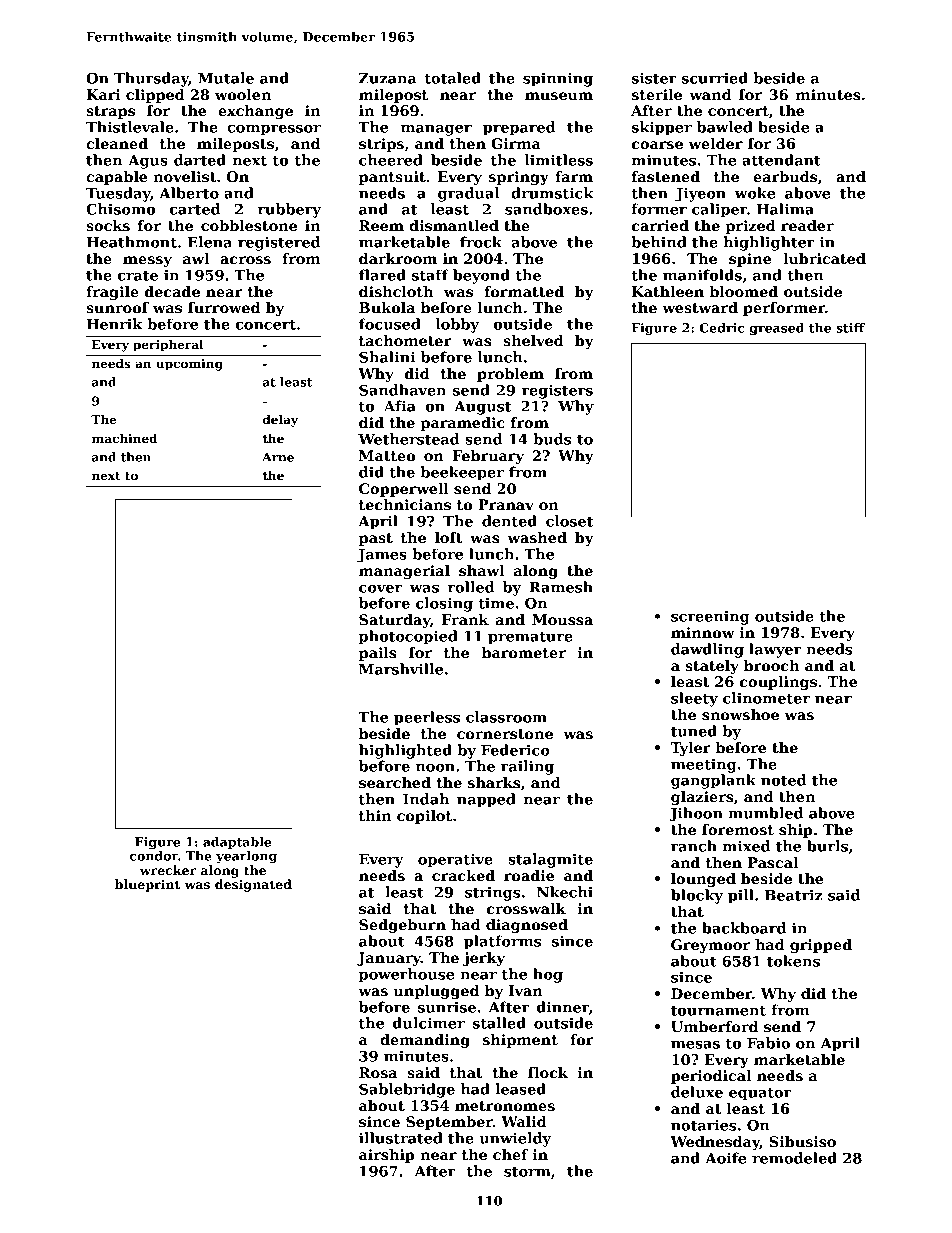  What do you see at coordinates (569, 521) in the document?
I see `closet` at bounding box center [569, 521].
